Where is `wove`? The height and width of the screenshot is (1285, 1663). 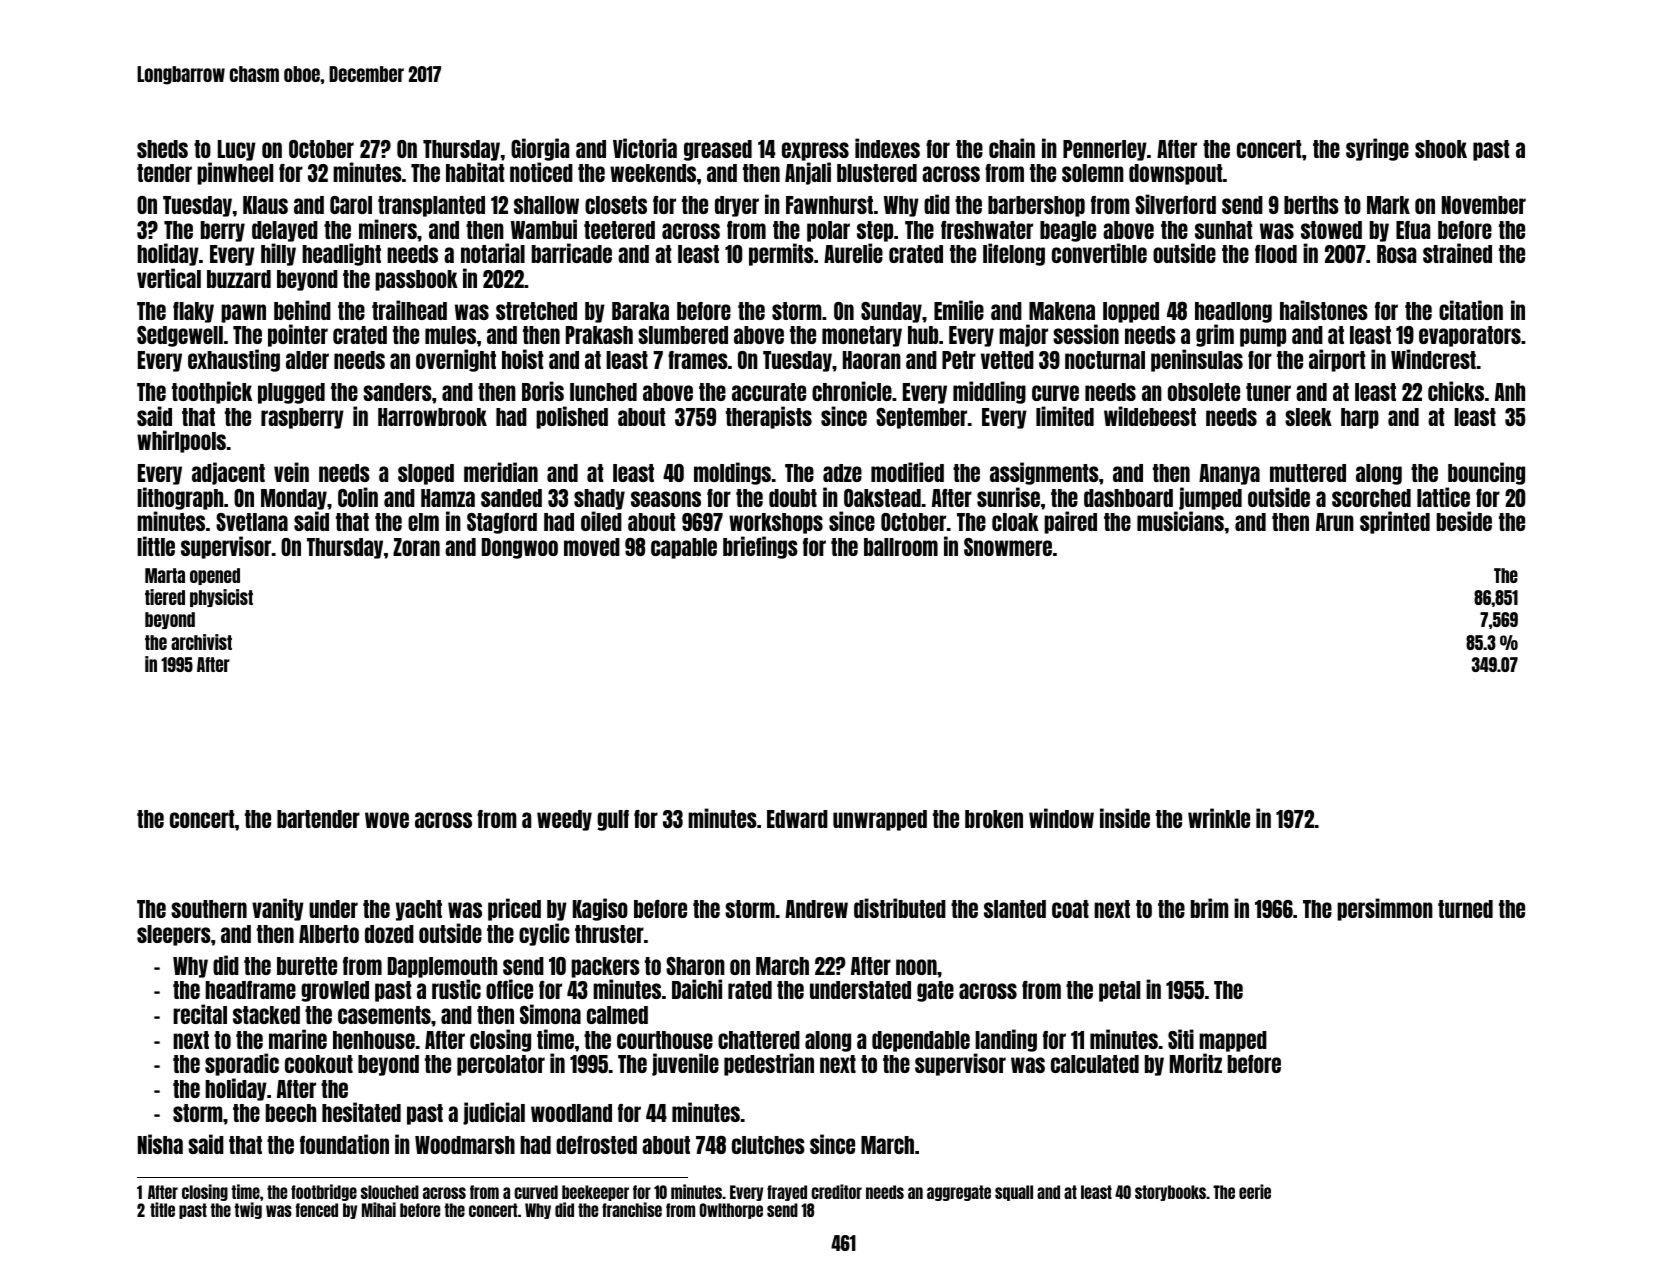 wove is located at coordinates (387, 820).
